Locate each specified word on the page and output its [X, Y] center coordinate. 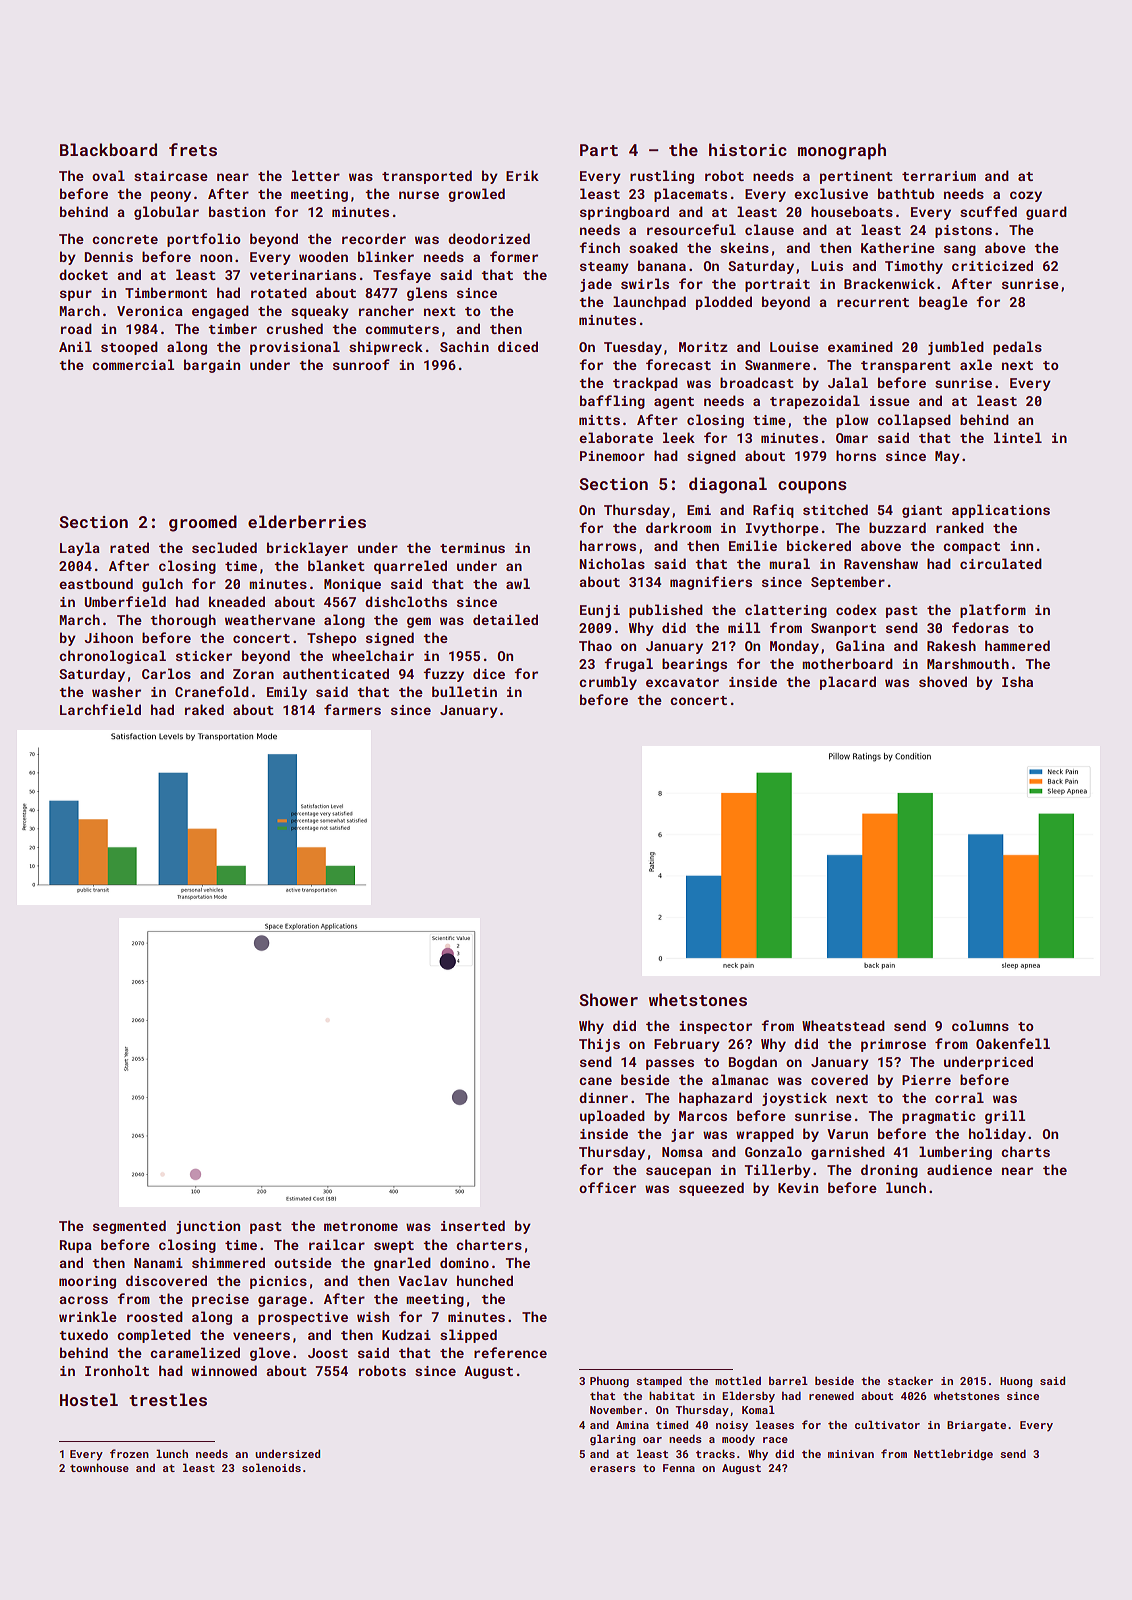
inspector [715, 1027]
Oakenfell [1013, 1043]
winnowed [224, 1370]
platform [993, 611]
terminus [472, 548]
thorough [183, 621]
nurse [419, 195]
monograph [842, 151]
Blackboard [108, 149]
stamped [659, 1381]
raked [204, 709]
